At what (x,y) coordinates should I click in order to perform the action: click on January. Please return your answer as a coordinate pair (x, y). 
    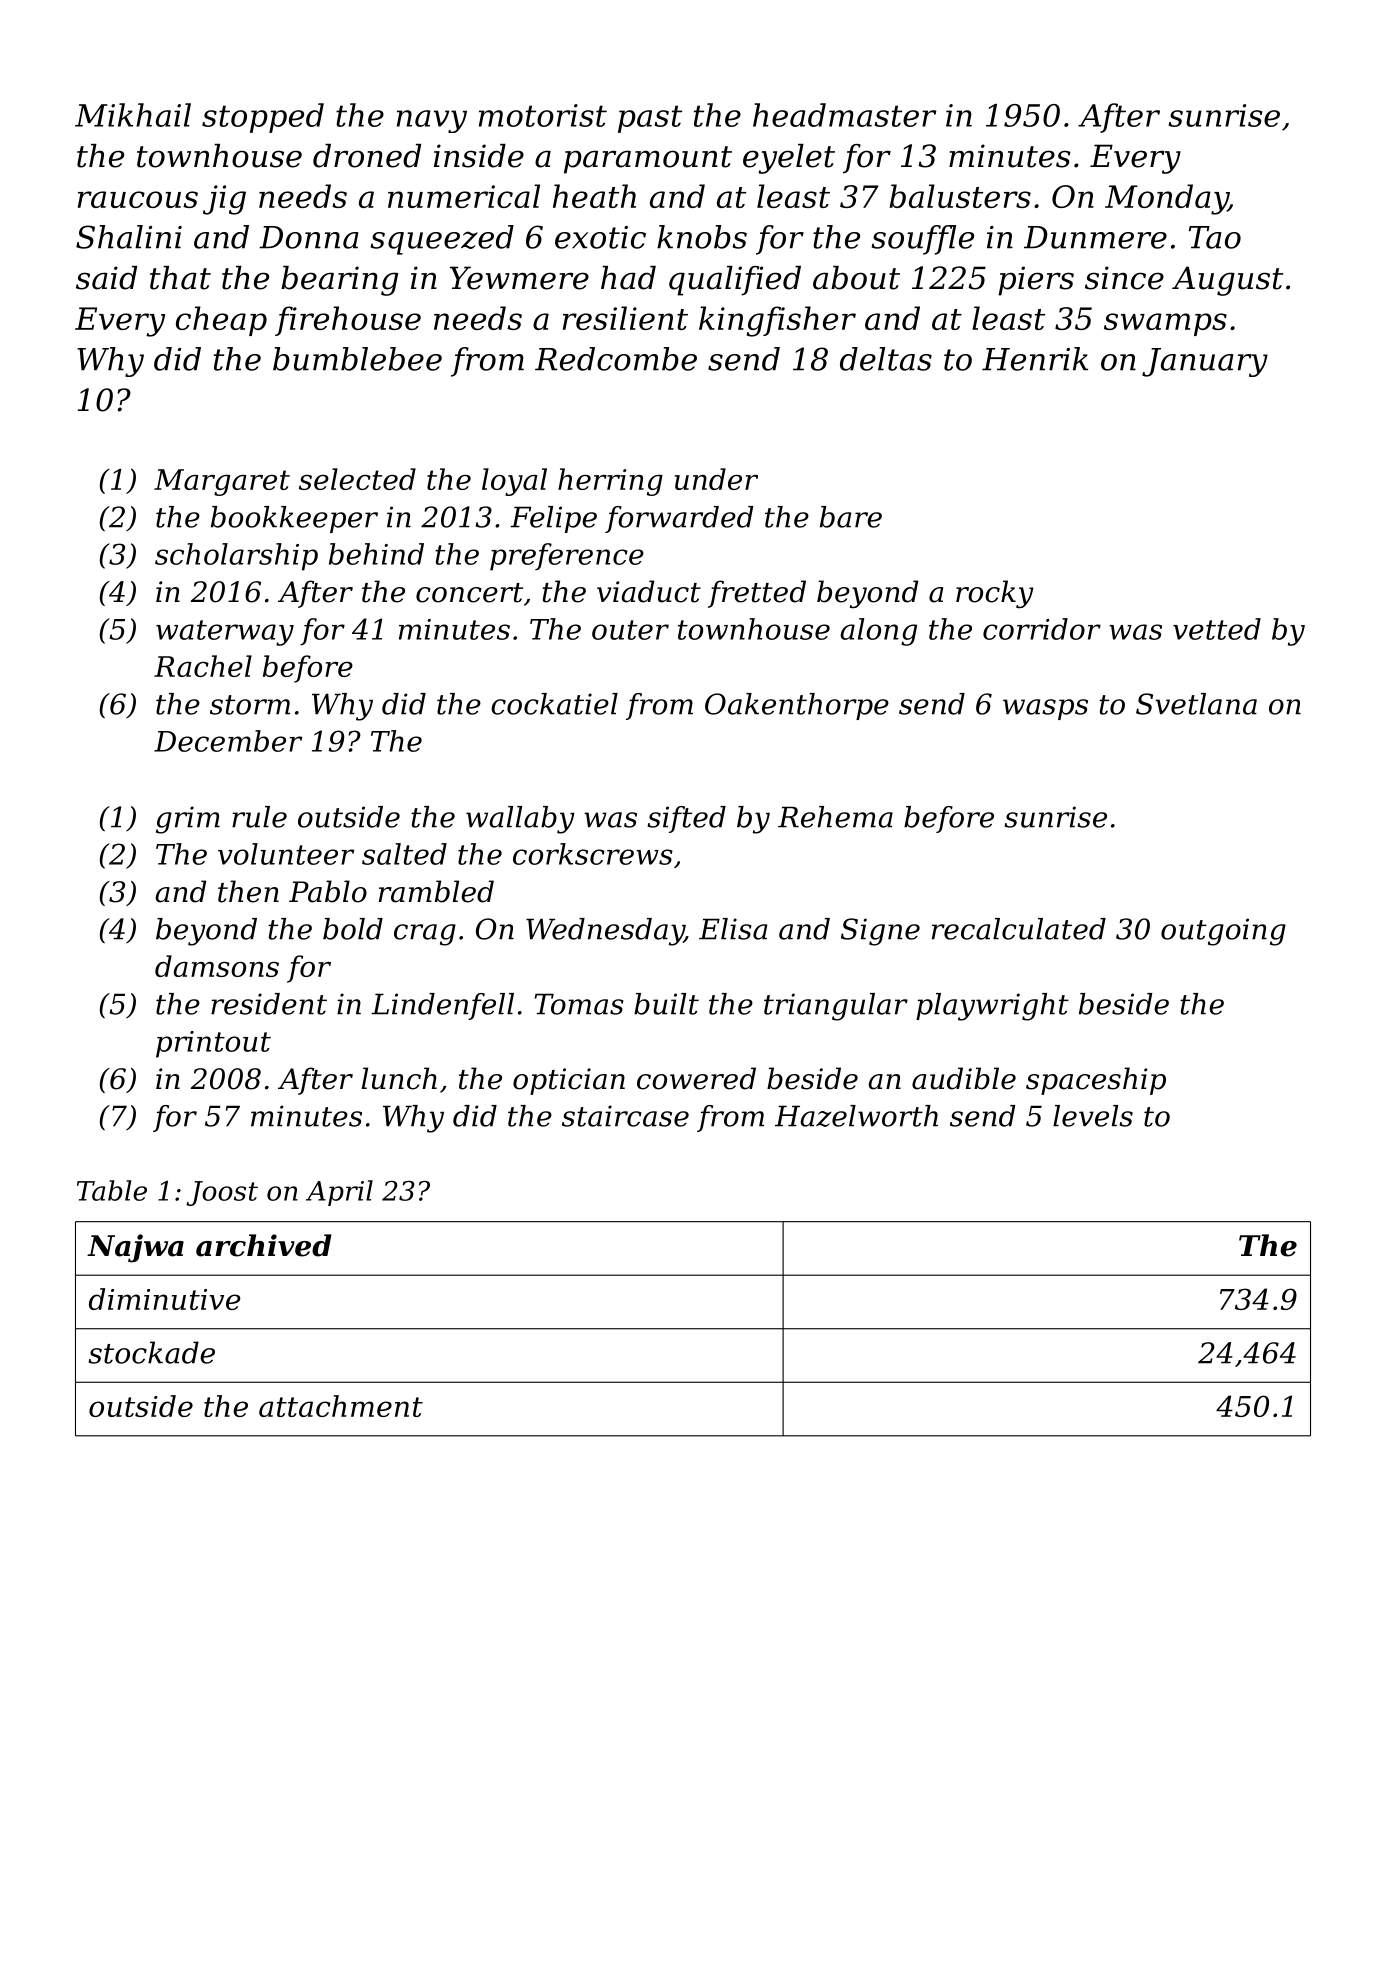
    Looking at the image, I should click on (1205, 362).
